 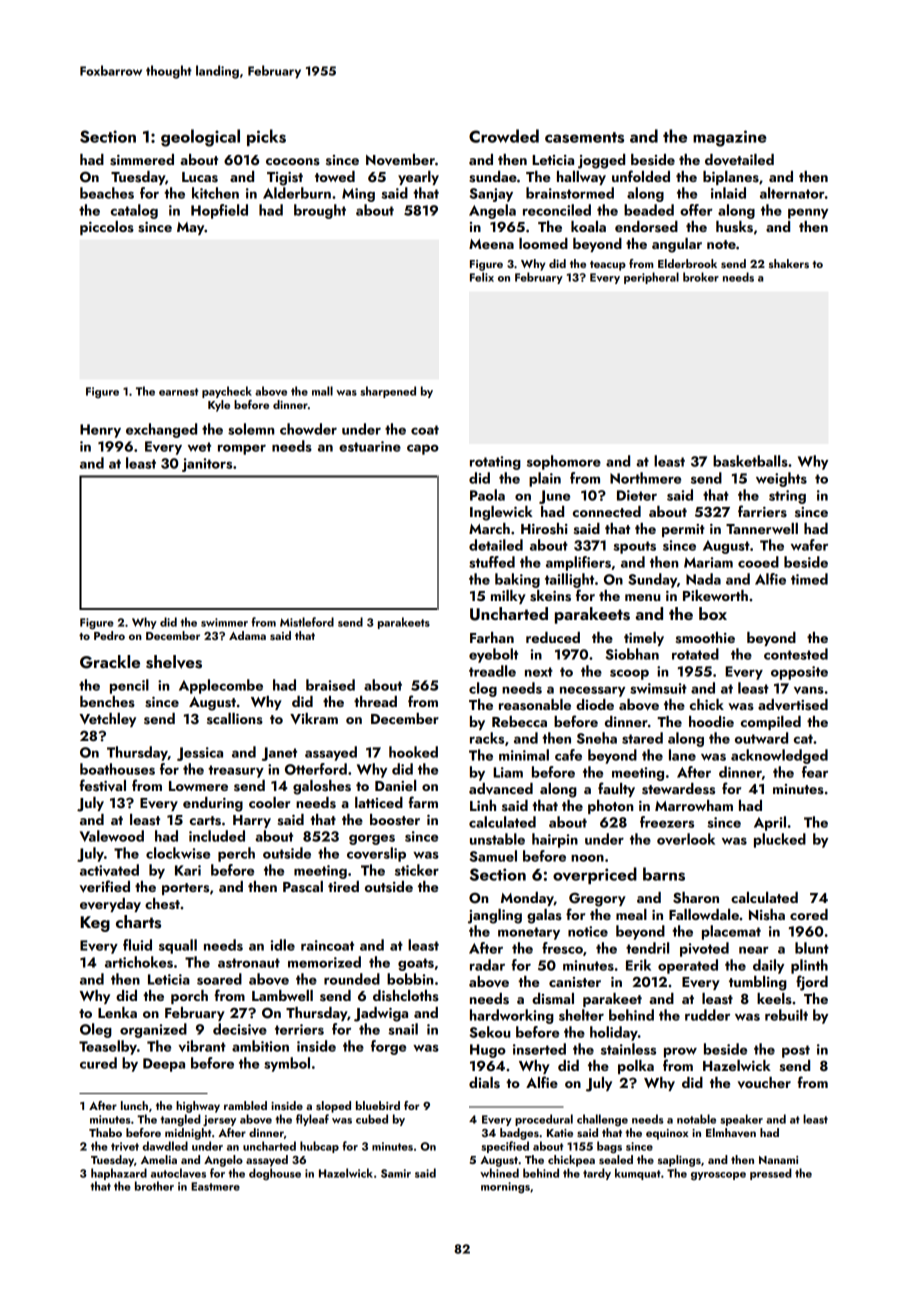 What do you see at coordinates (95, 924) in the page?
I see `Keg` at bounding box center [95, 924].
